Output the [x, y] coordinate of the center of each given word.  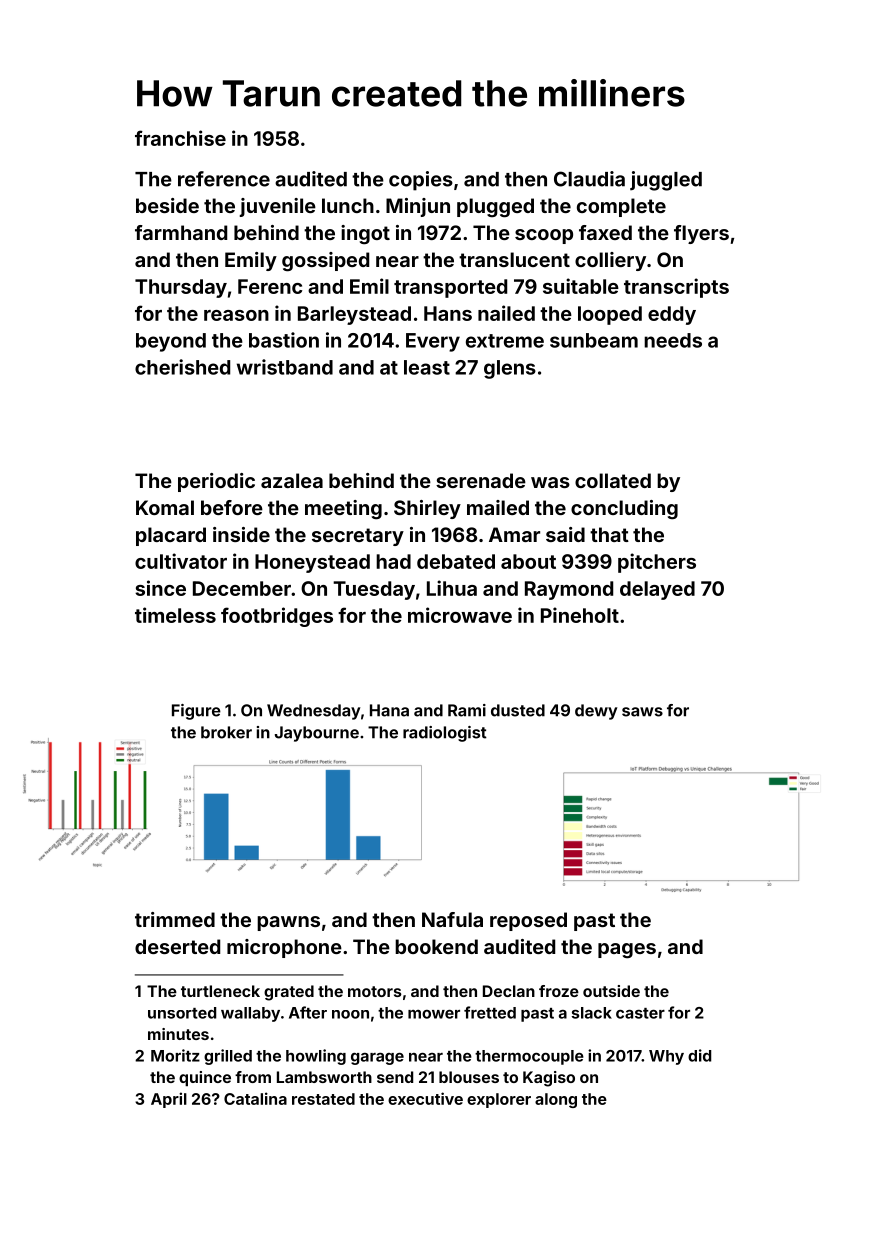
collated [613, 480]
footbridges [277, 617]
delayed [657, 590]
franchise [180, 138]
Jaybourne [317, 734]
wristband [285, 367]
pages [627, 951]
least [427, 367]
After [308, 1012]
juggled [666, 181]
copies [421, 181]
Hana [389, 710]
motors [375, 991]
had [393, 561]
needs [673, 340]
